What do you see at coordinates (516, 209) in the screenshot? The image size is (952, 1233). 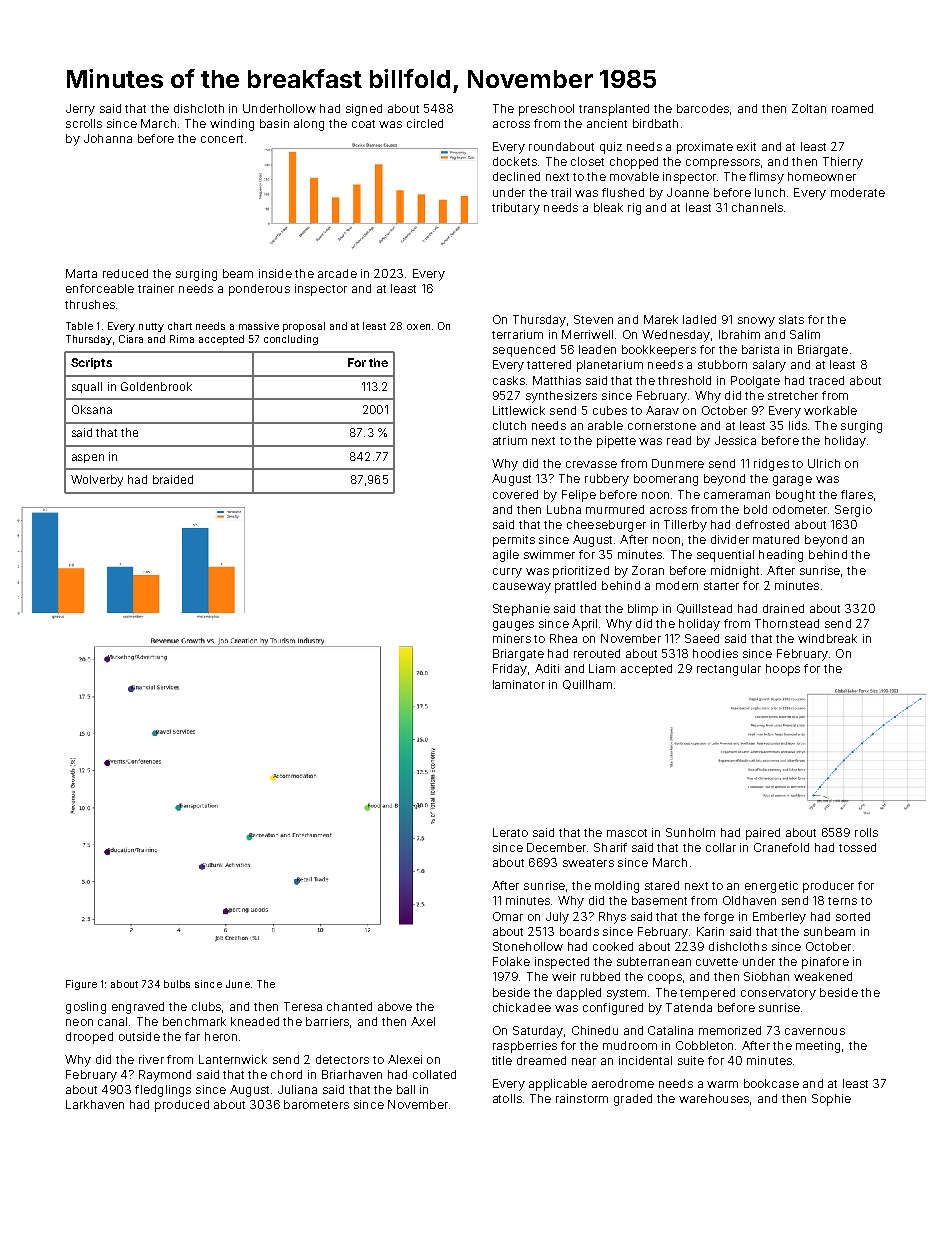 I see `tributary` at bounding box center [516, 209].
